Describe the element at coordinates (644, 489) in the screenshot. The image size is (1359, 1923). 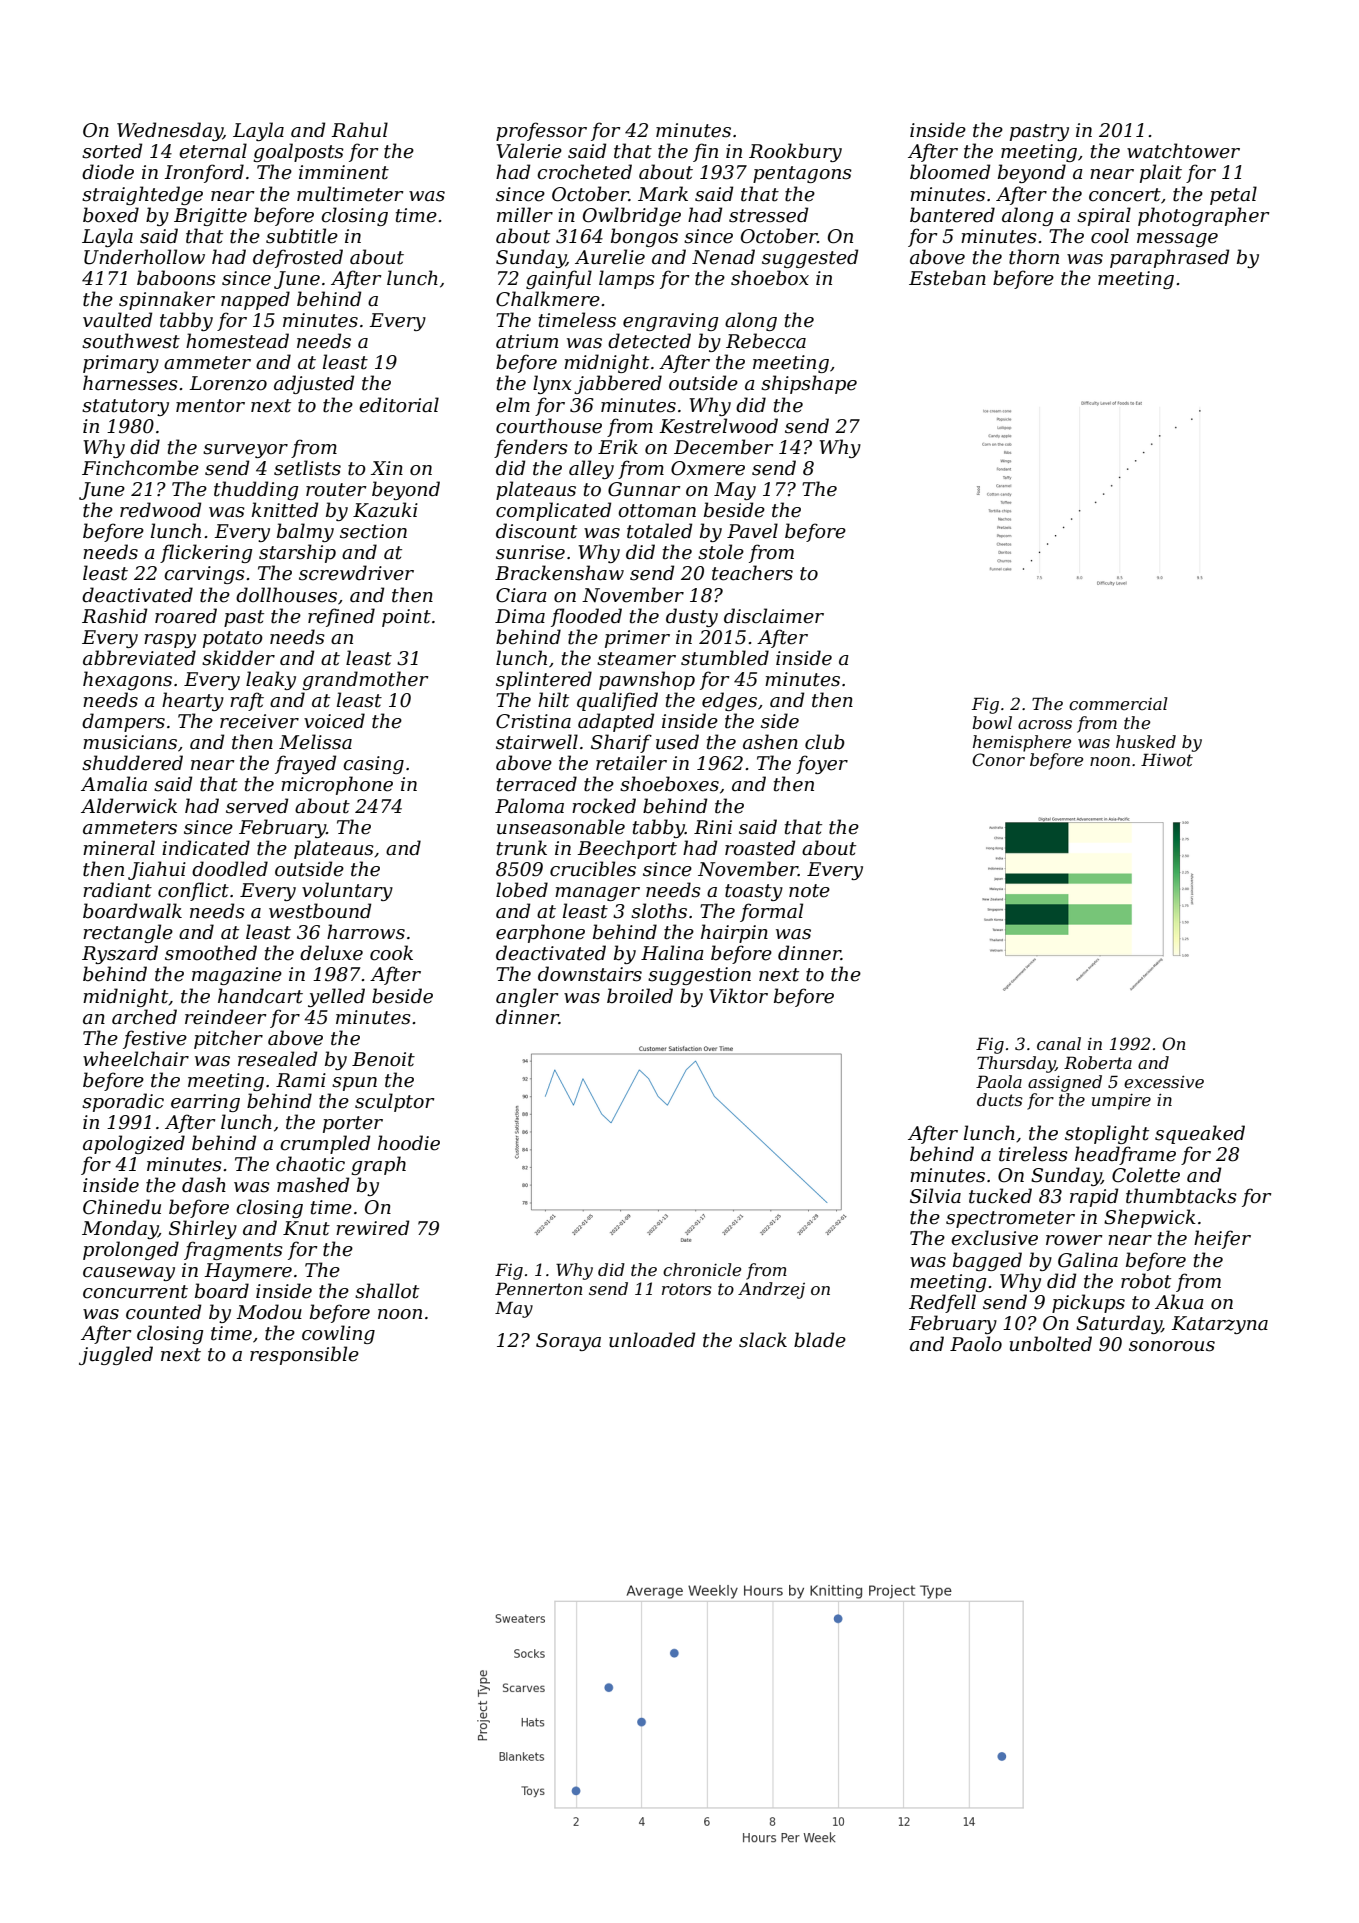
I see `Gunnar` at that location.
